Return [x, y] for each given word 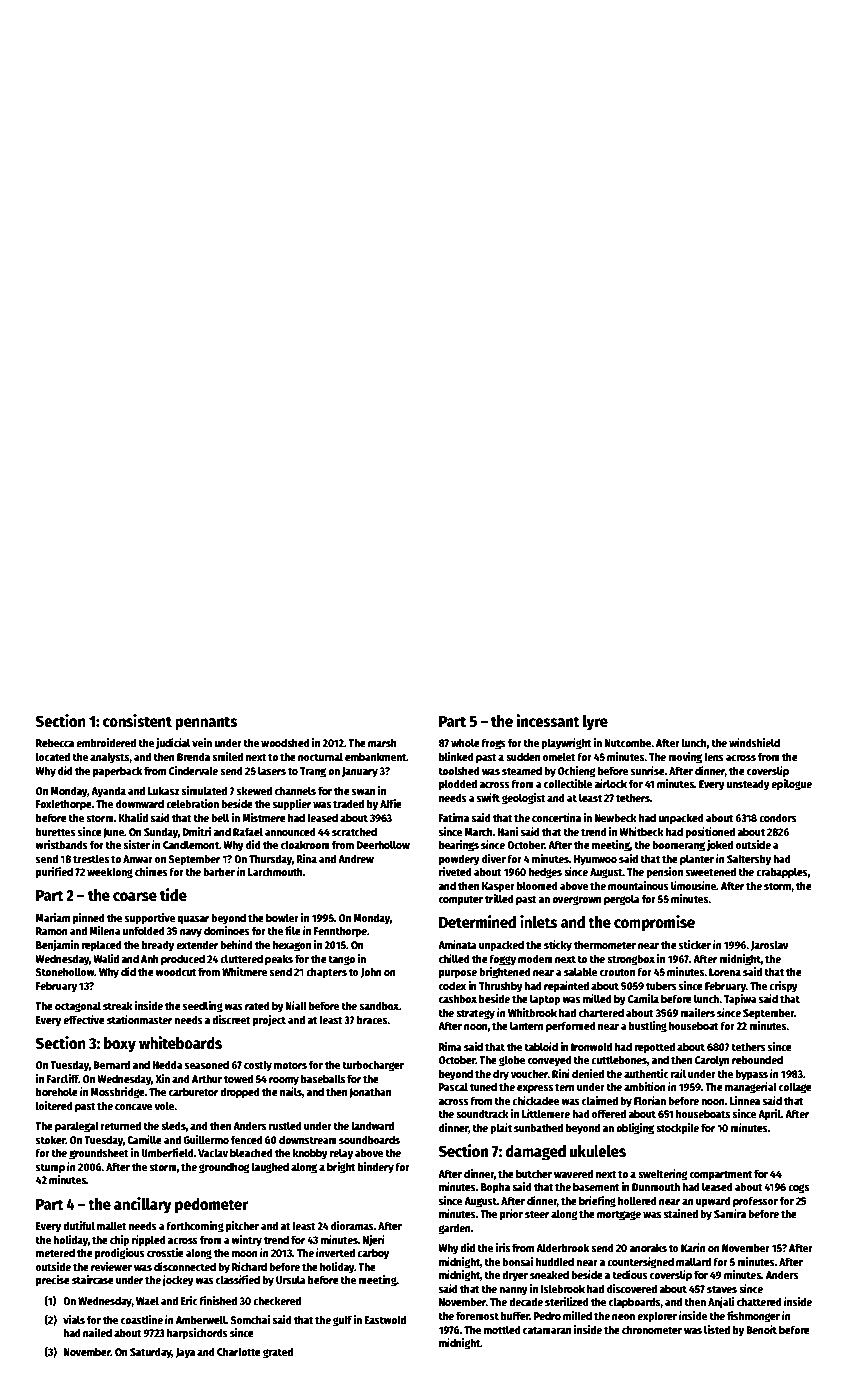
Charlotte [239, 1351]
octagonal [78, 1007]
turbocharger [373, 1066]
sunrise [648, 770]
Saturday [151, 1353]
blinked [456, 756]
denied [588, 1073]
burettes [56, 831]
